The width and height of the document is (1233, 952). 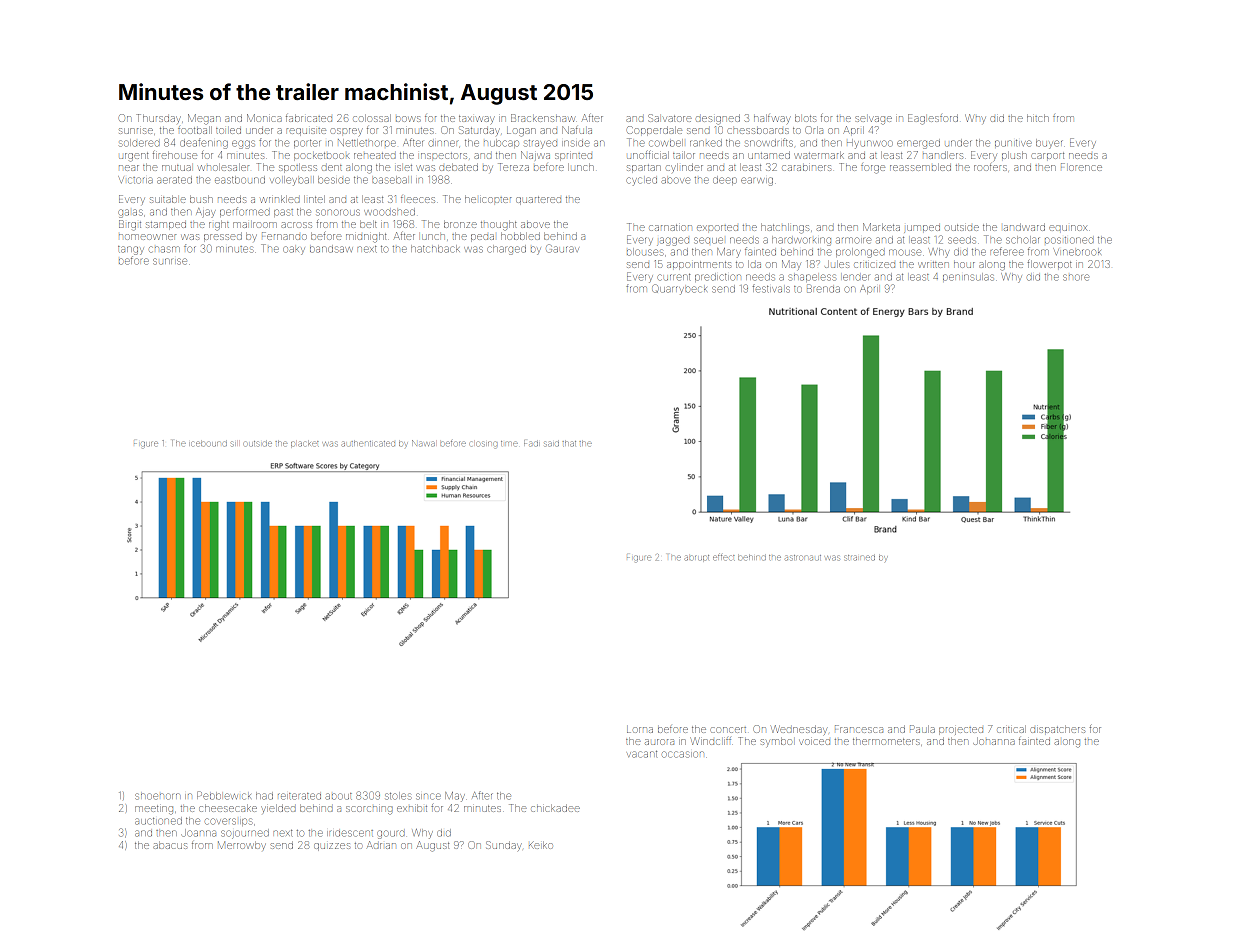 What do you see at coordinates (859, 558) in the document?
I see `strained` at bounding box center [859, 558].
